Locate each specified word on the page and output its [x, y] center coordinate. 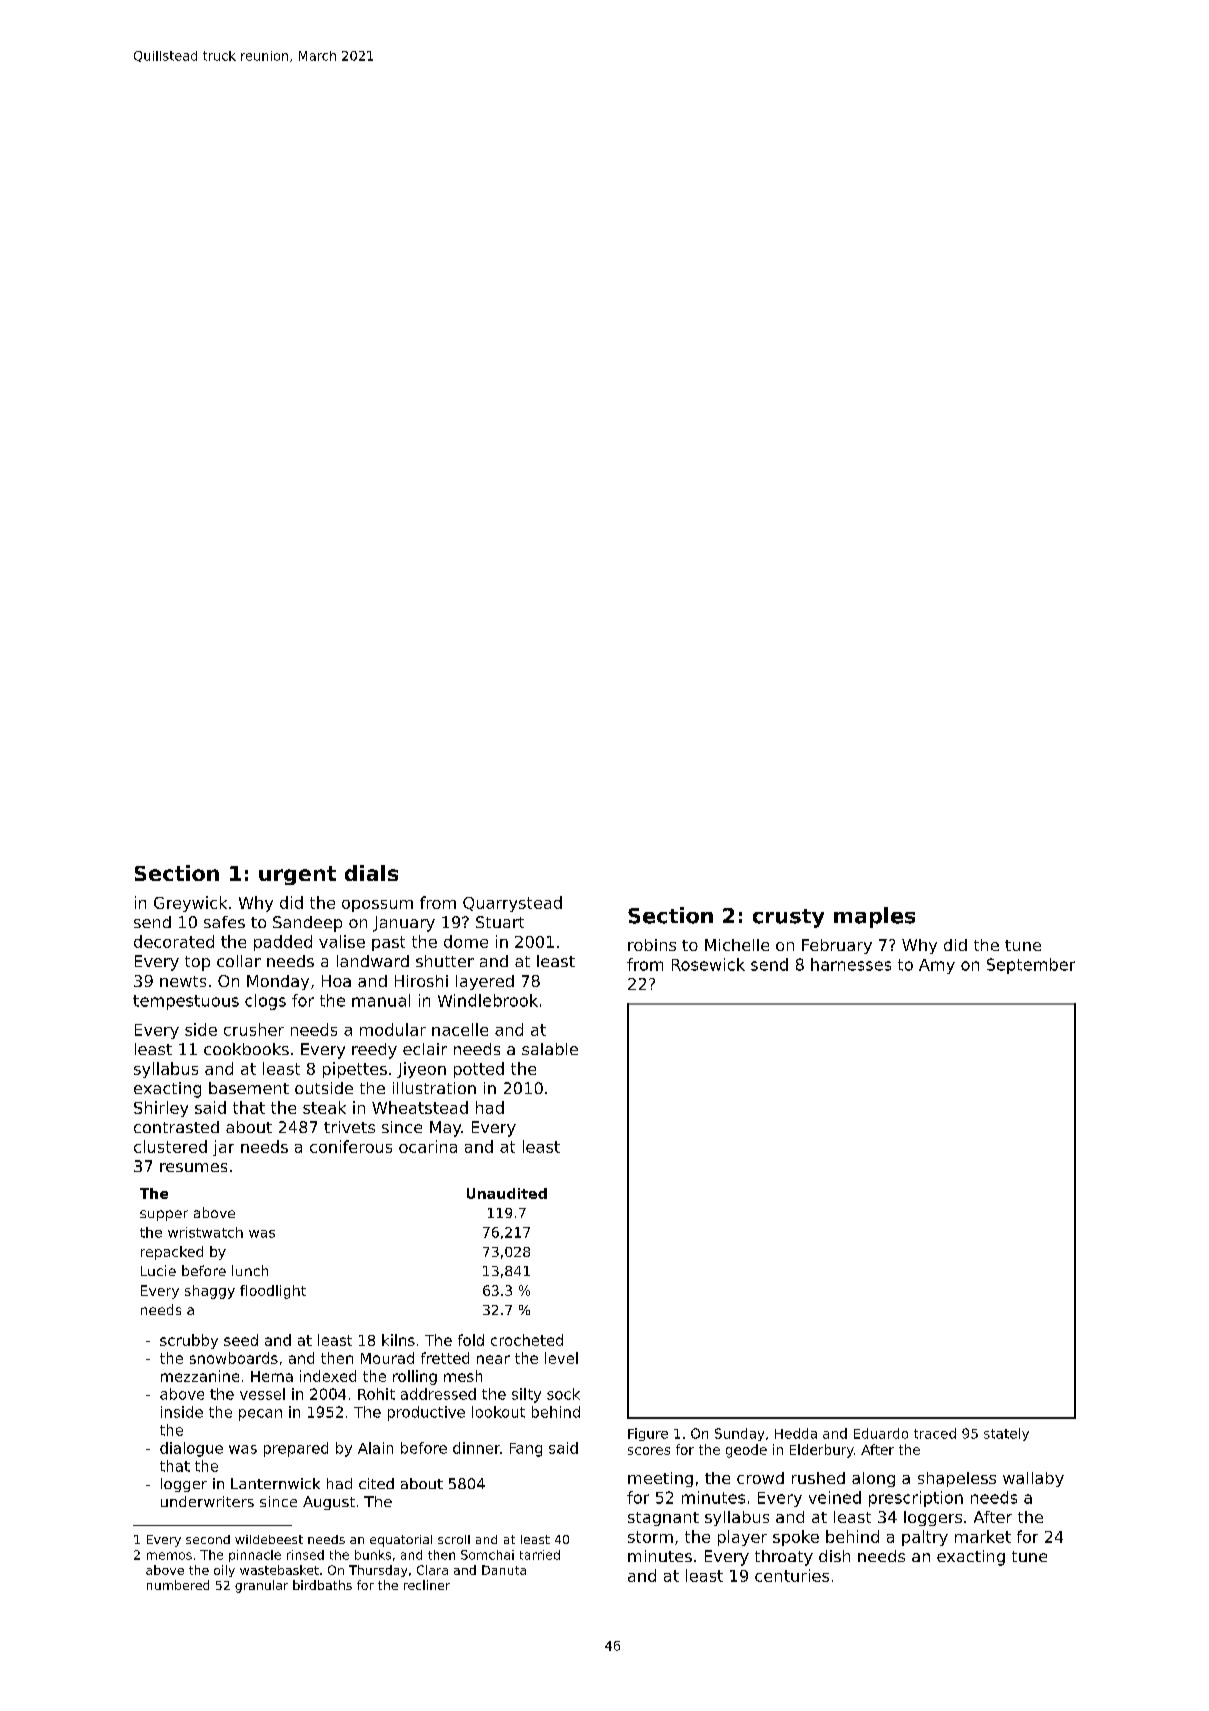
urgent [297, 875]
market [983, 1536]
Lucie [158, 1270]
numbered [178, 1585]
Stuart [500, 922]
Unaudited [507, 1193]
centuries [792, 1575]
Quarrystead [512, 904]
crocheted [527, 1340]
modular [393, 1029]
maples [874, 917]
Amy [937, 966]
